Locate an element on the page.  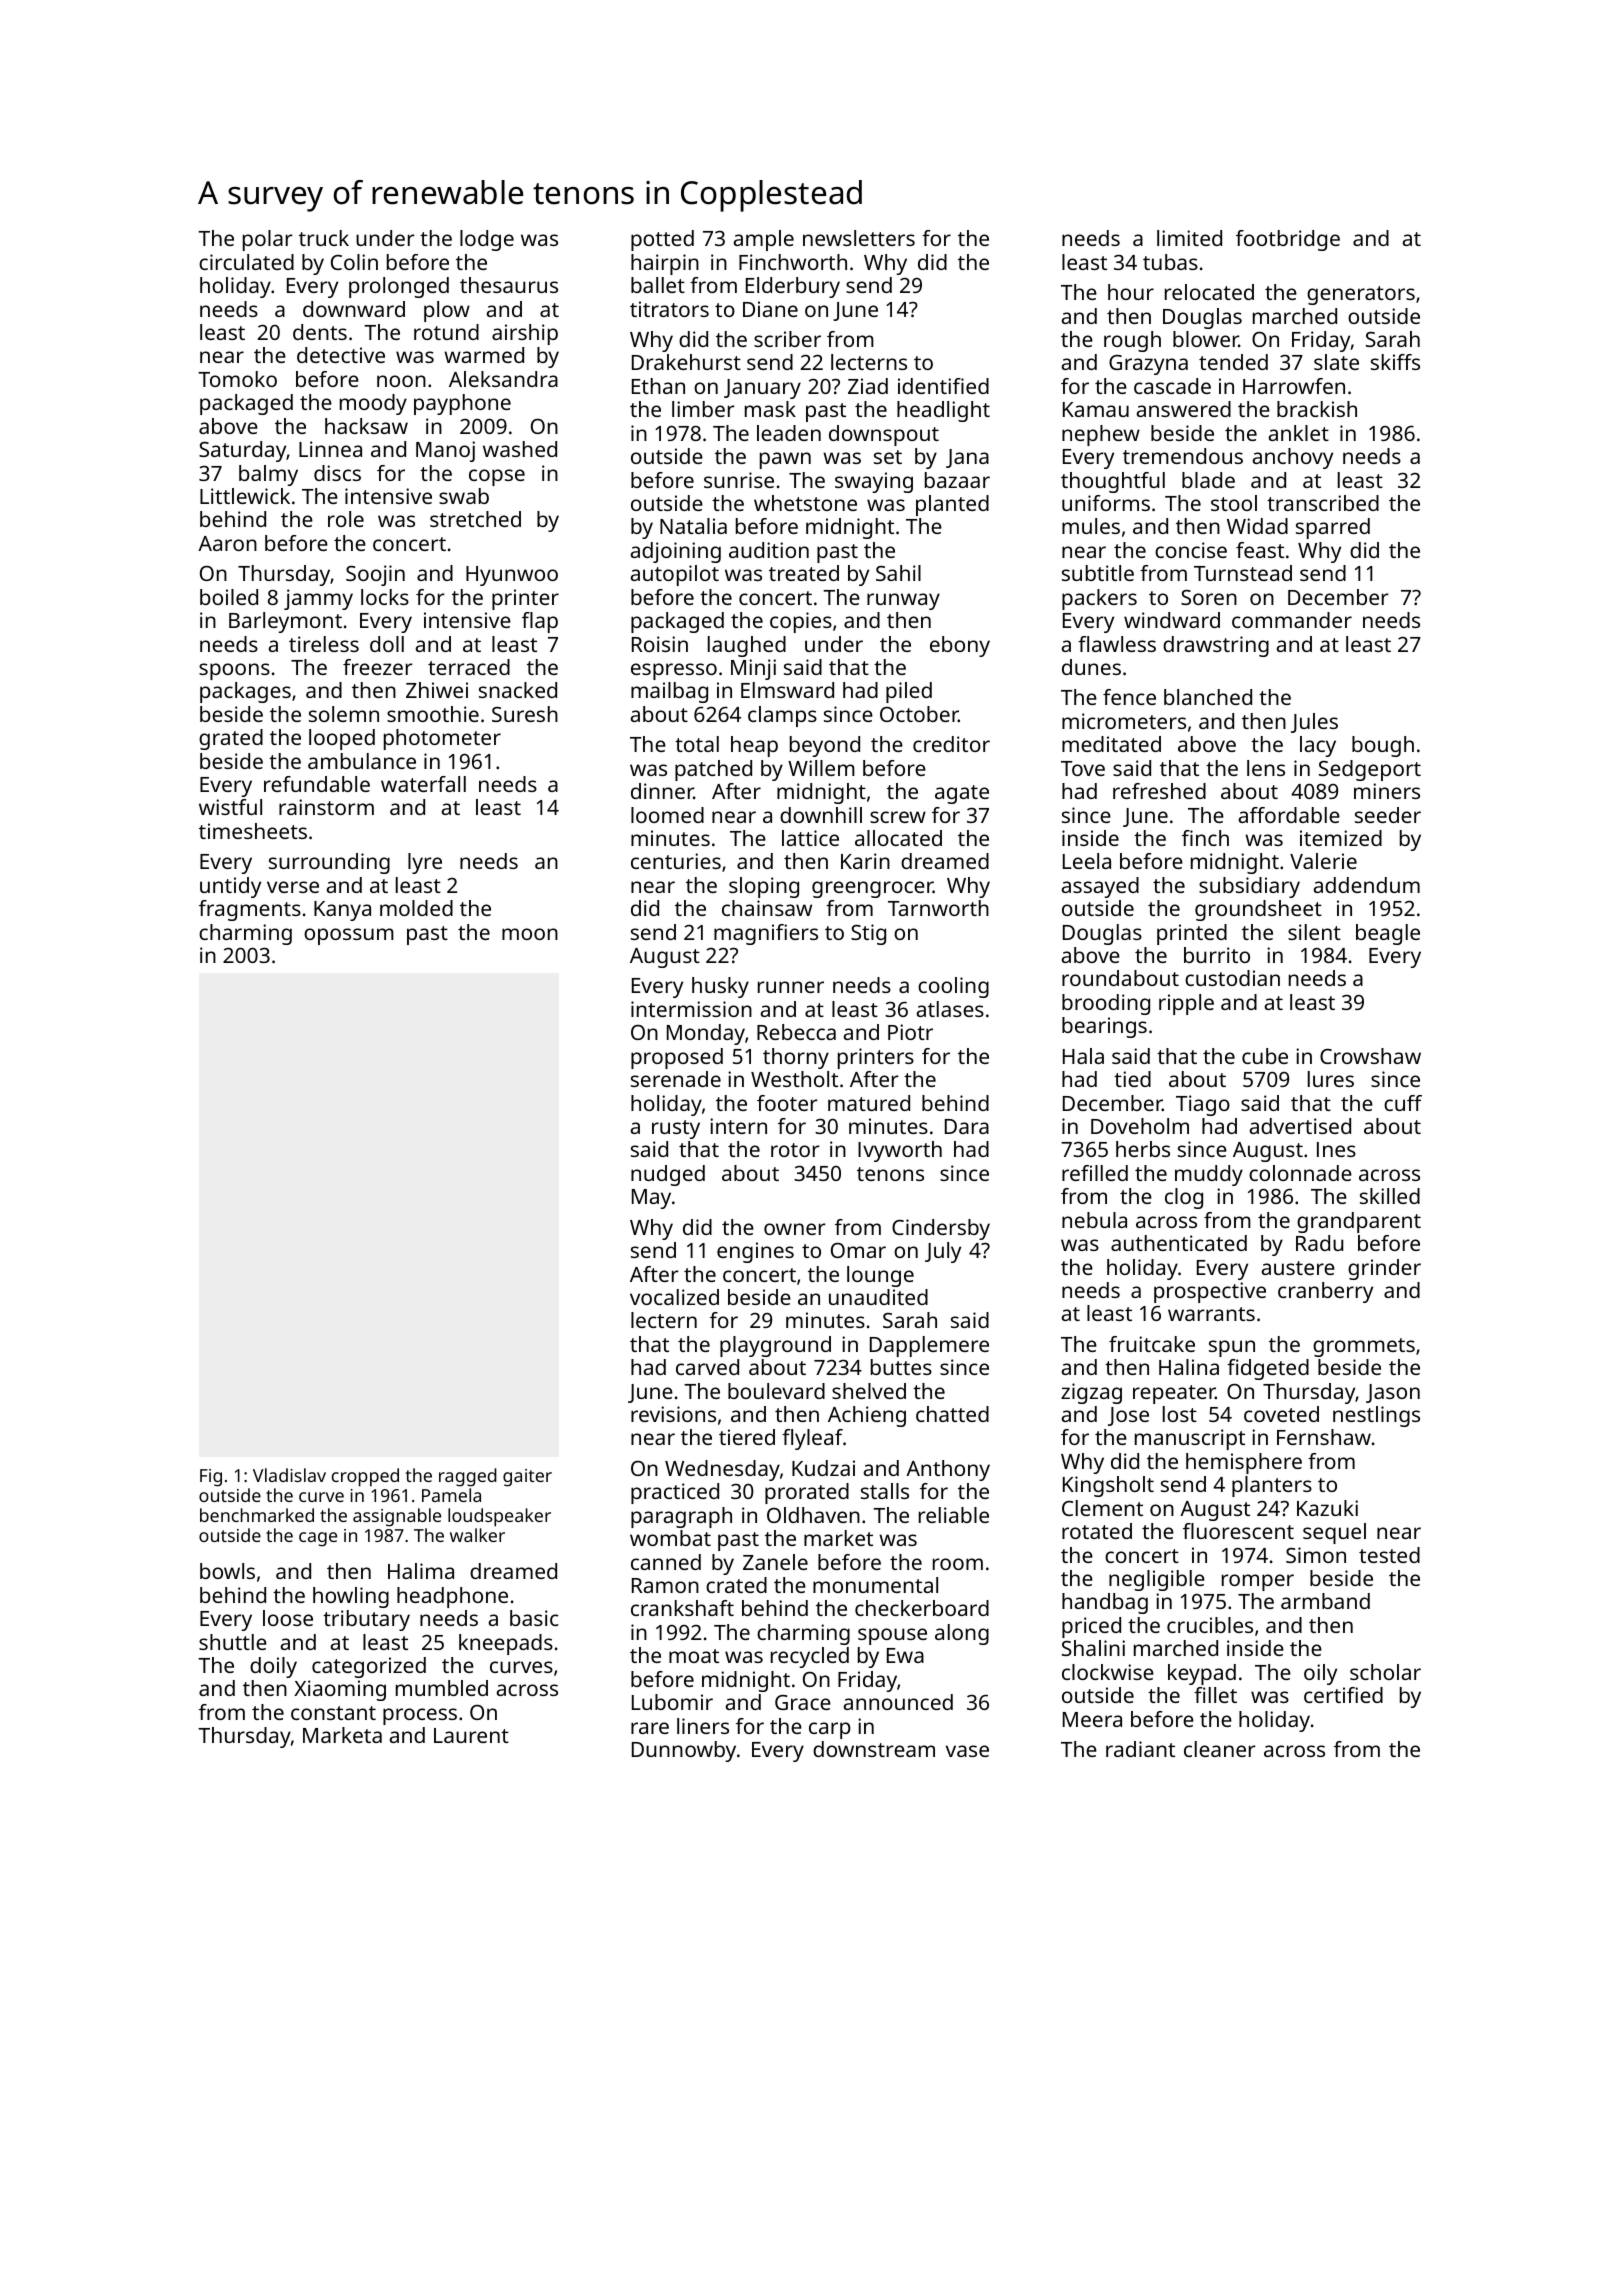
seeder is located at coordinates (1388, 815).
